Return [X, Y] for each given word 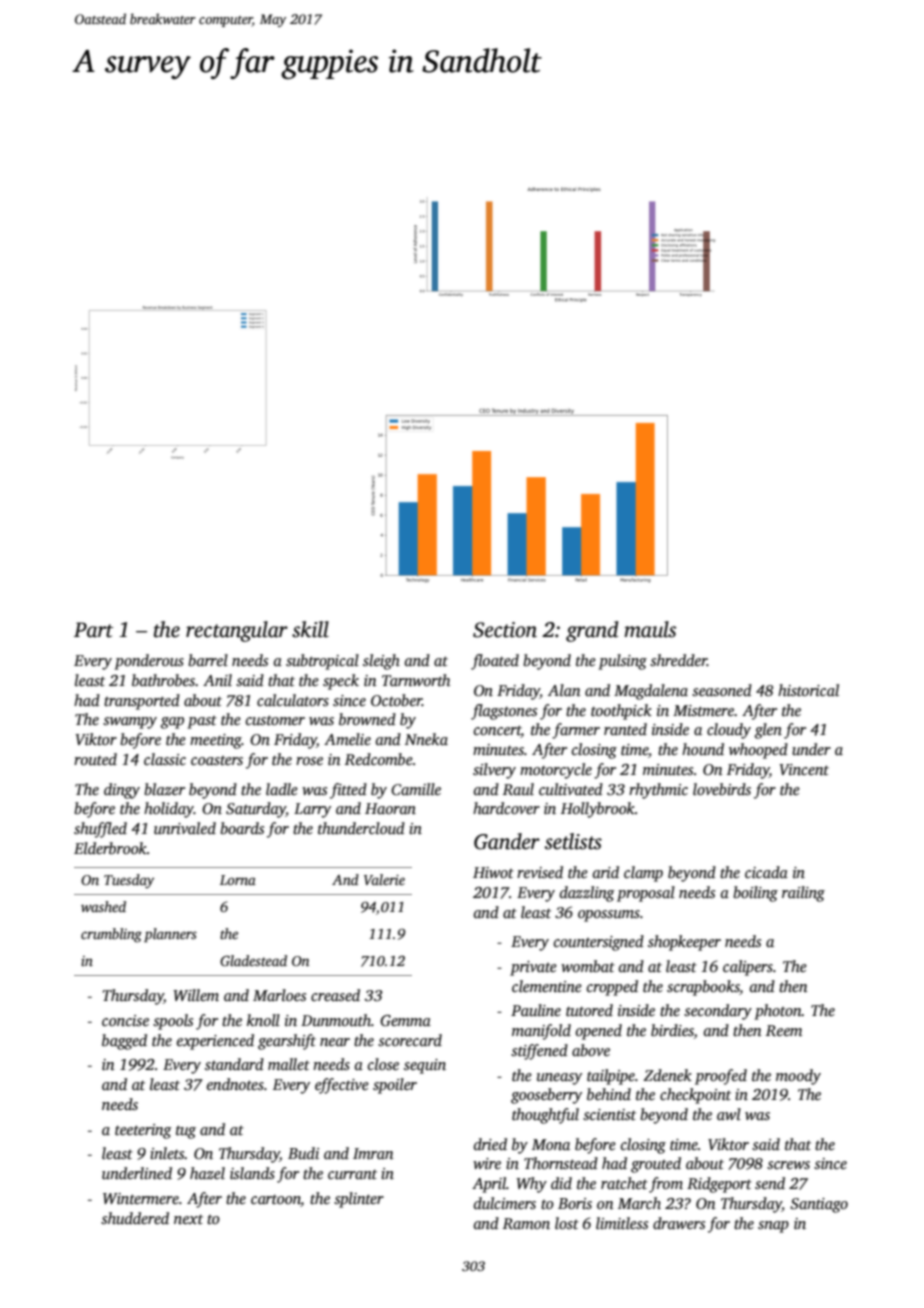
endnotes [235, 1084]
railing [803, 894]
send [770, 1183]
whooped [758, 751]
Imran [373, 1153]
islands [252, 1173]
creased [335, 995]
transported [142, 702]
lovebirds [722, 789]
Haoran [390, 808]
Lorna [238, 880]
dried [490, 1144]
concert [497, 731]
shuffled [100, 830]
